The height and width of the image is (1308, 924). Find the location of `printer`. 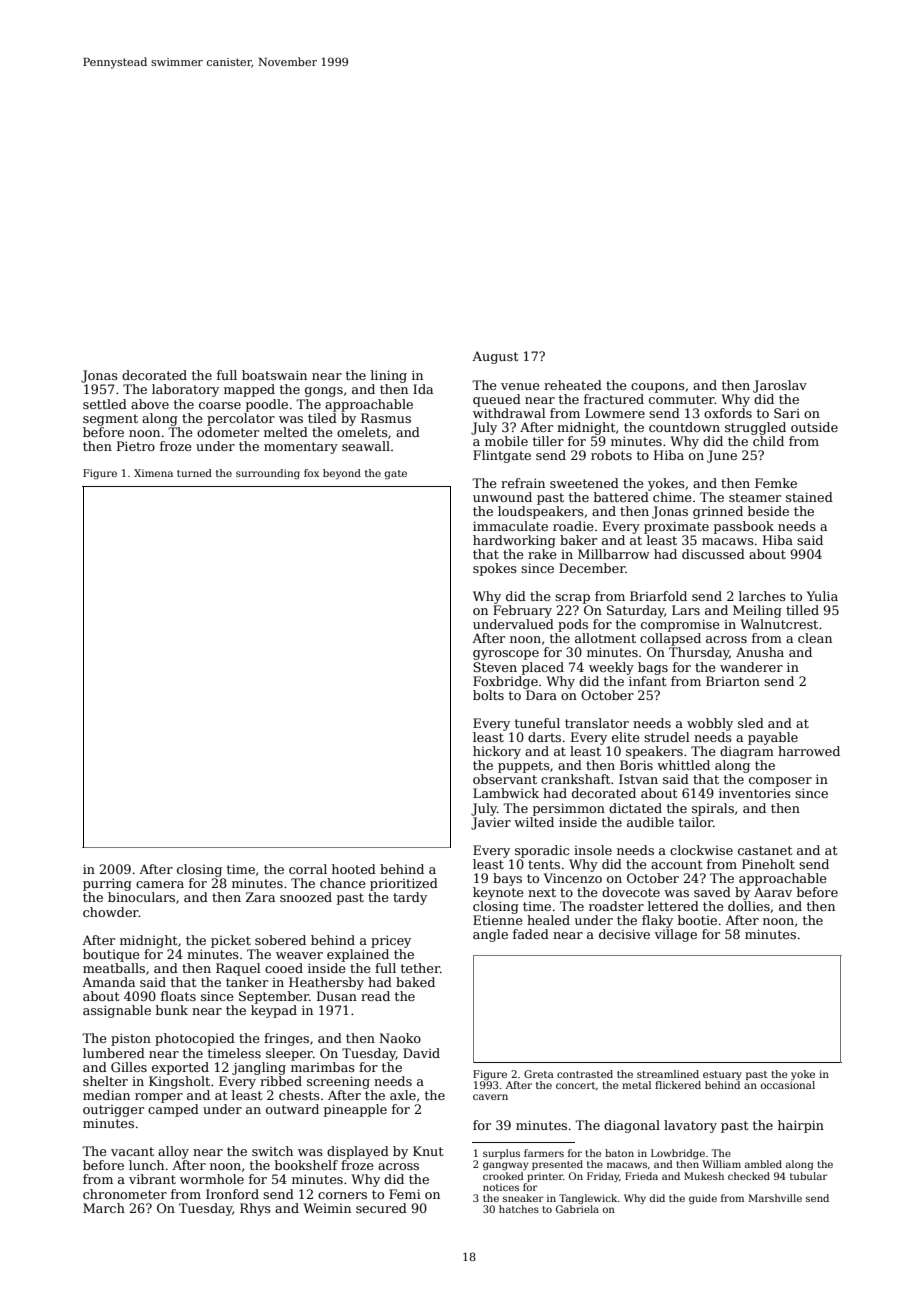

printer is located at coordinates (545, 1177).
